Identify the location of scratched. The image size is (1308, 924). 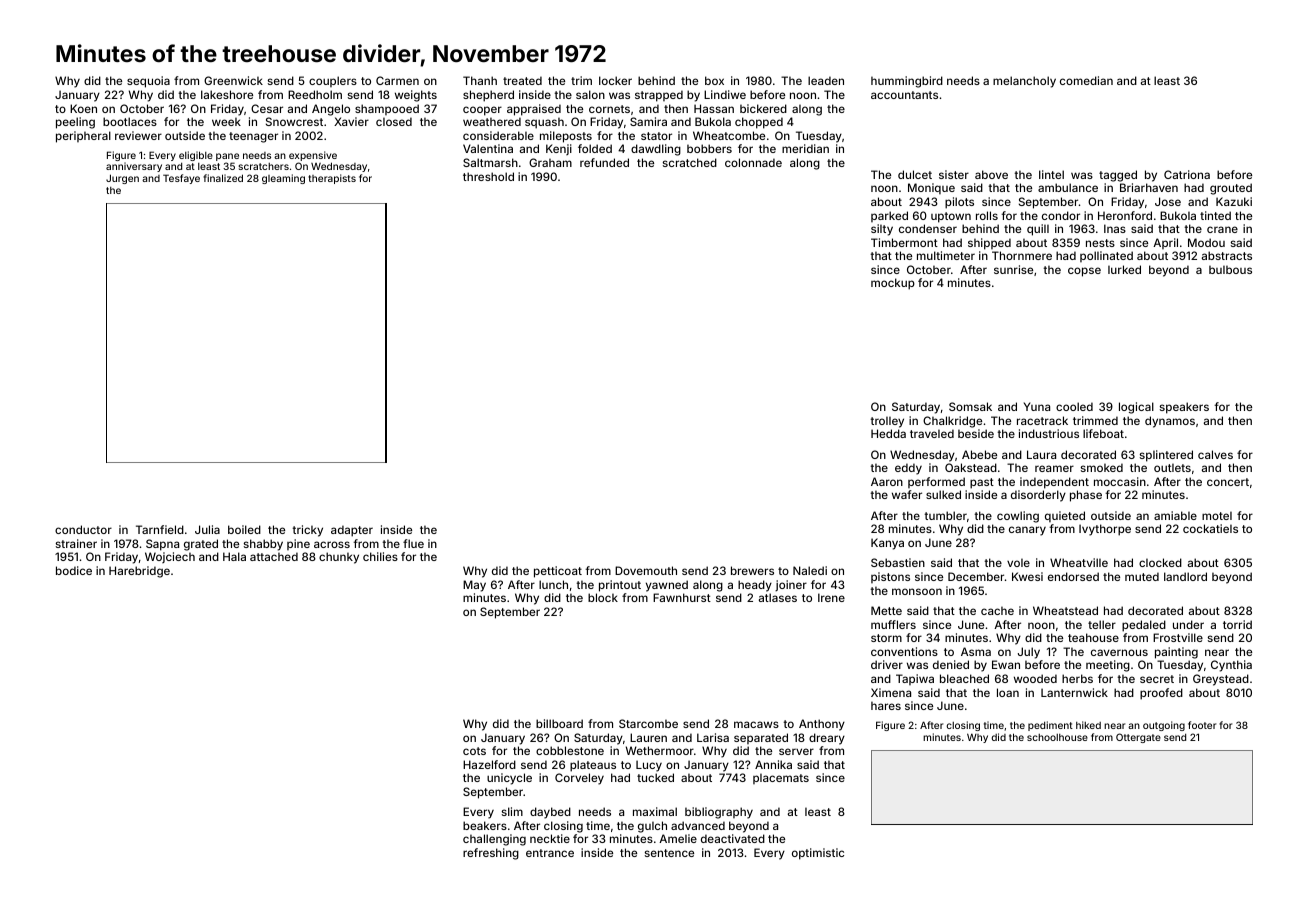
(690, 162).
